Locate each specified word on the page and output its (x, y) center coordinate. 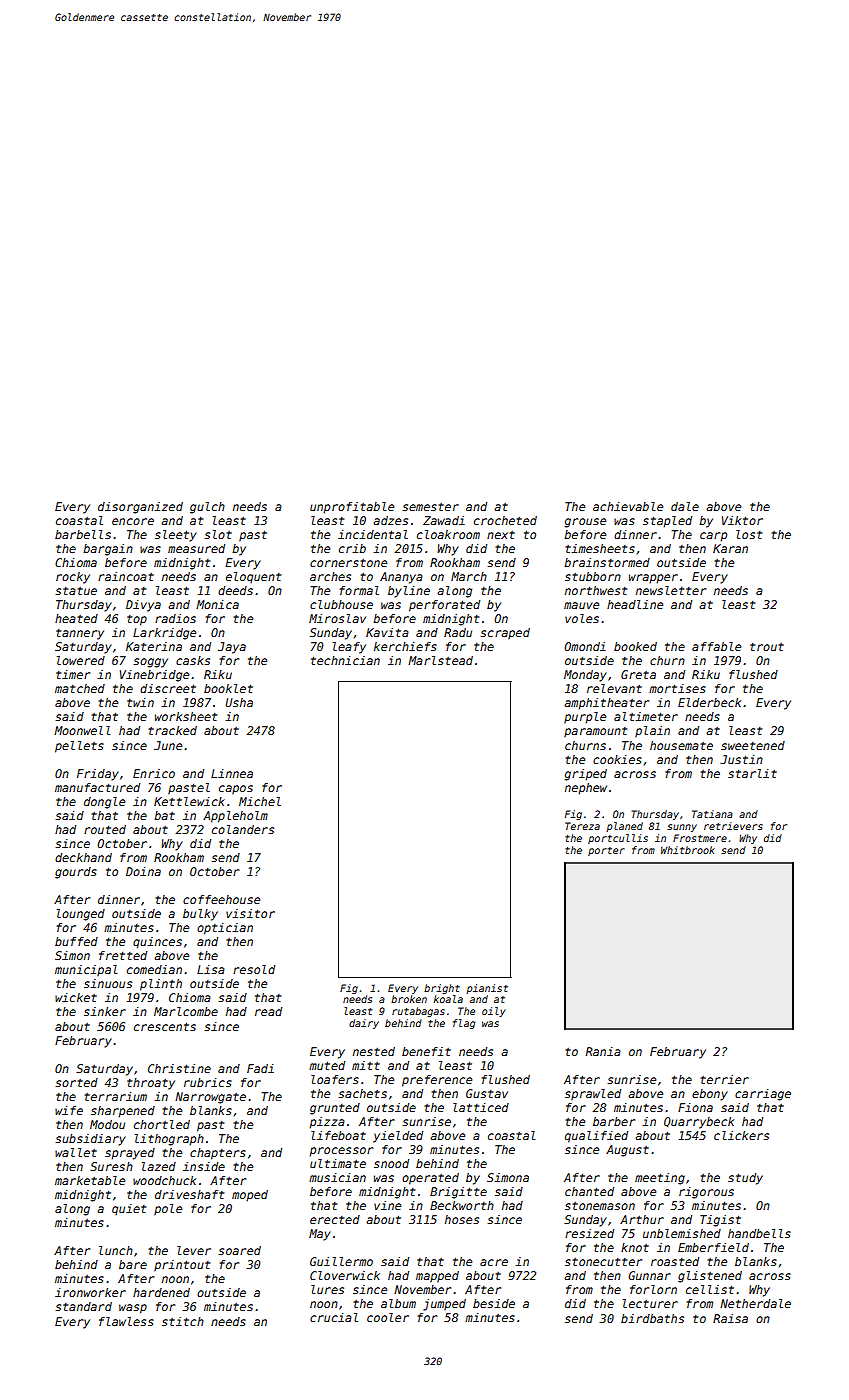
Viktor (742, 520)
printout (182, 1266)
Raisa (730, 1318)
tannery (80, 634)
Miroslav (337, 618)
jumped (444, 1305)
